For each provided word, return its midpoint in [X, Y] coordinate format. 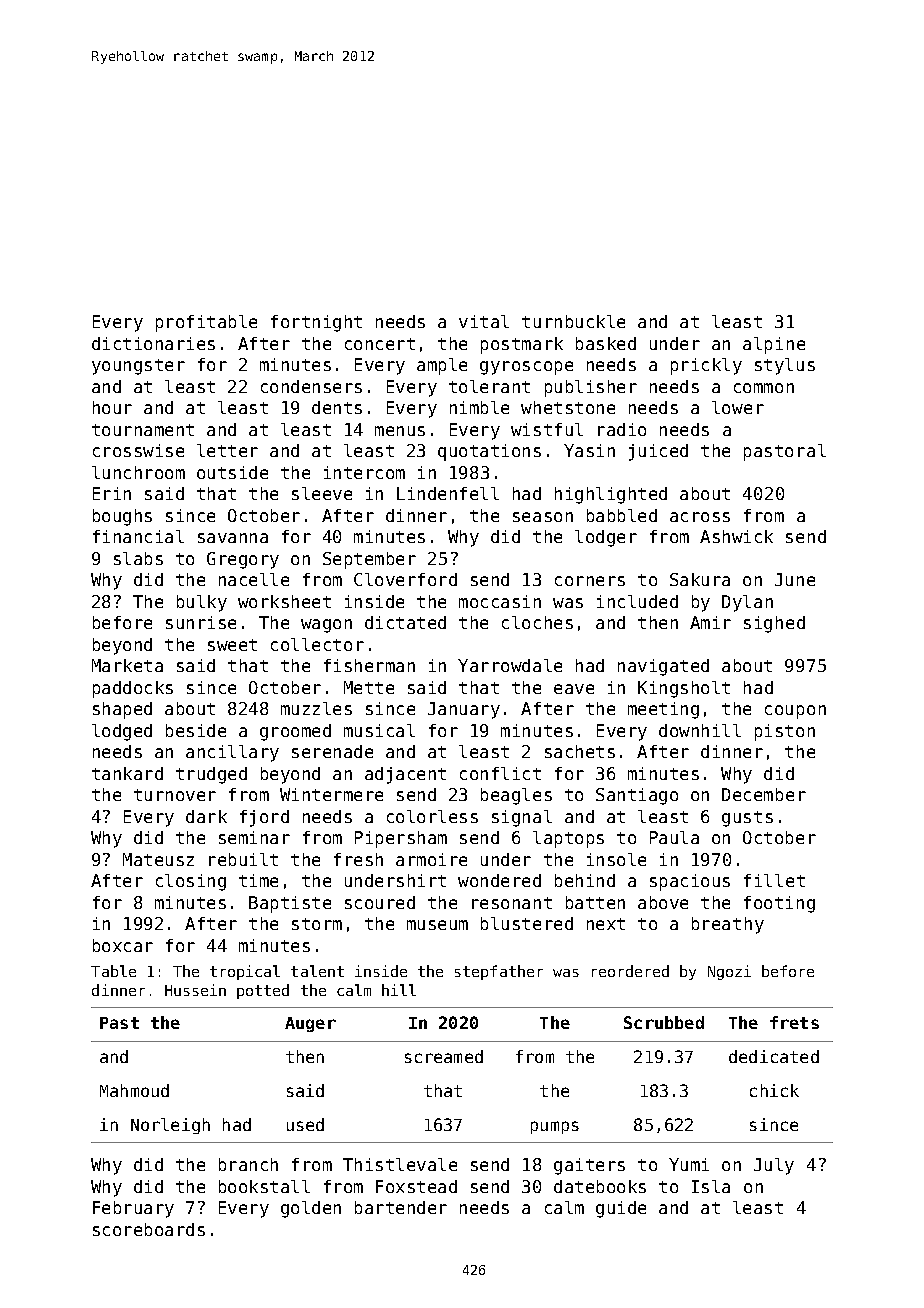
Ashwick [736, 536]
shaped [122, 710]
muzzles [316, 708]
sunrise [201, 622]
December [764, 794]
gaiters [589, 1166]
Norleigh [170, 1126]
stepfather [499, 972]
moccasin [500, 601]
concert [380, 344]
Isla [711, 1186]
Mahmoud [134, 1090]
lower [738, 407]
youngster [138, 367]
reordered [630, 971]
